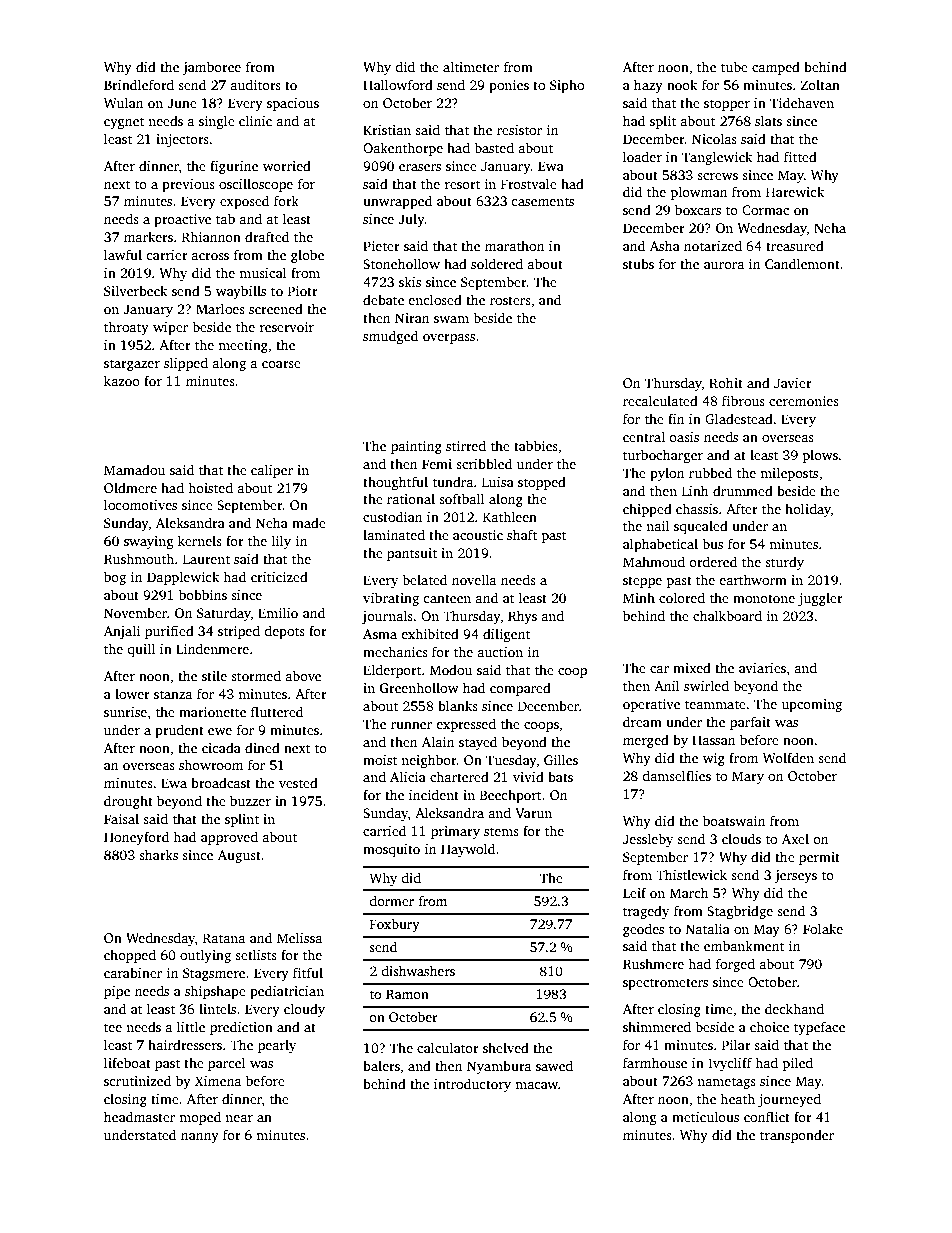 This screenshot has width=952, height=1233. What do you see at coordinates (182, 140) in the screenshot?
I see `injectors` at bounding box center [182, 140].
